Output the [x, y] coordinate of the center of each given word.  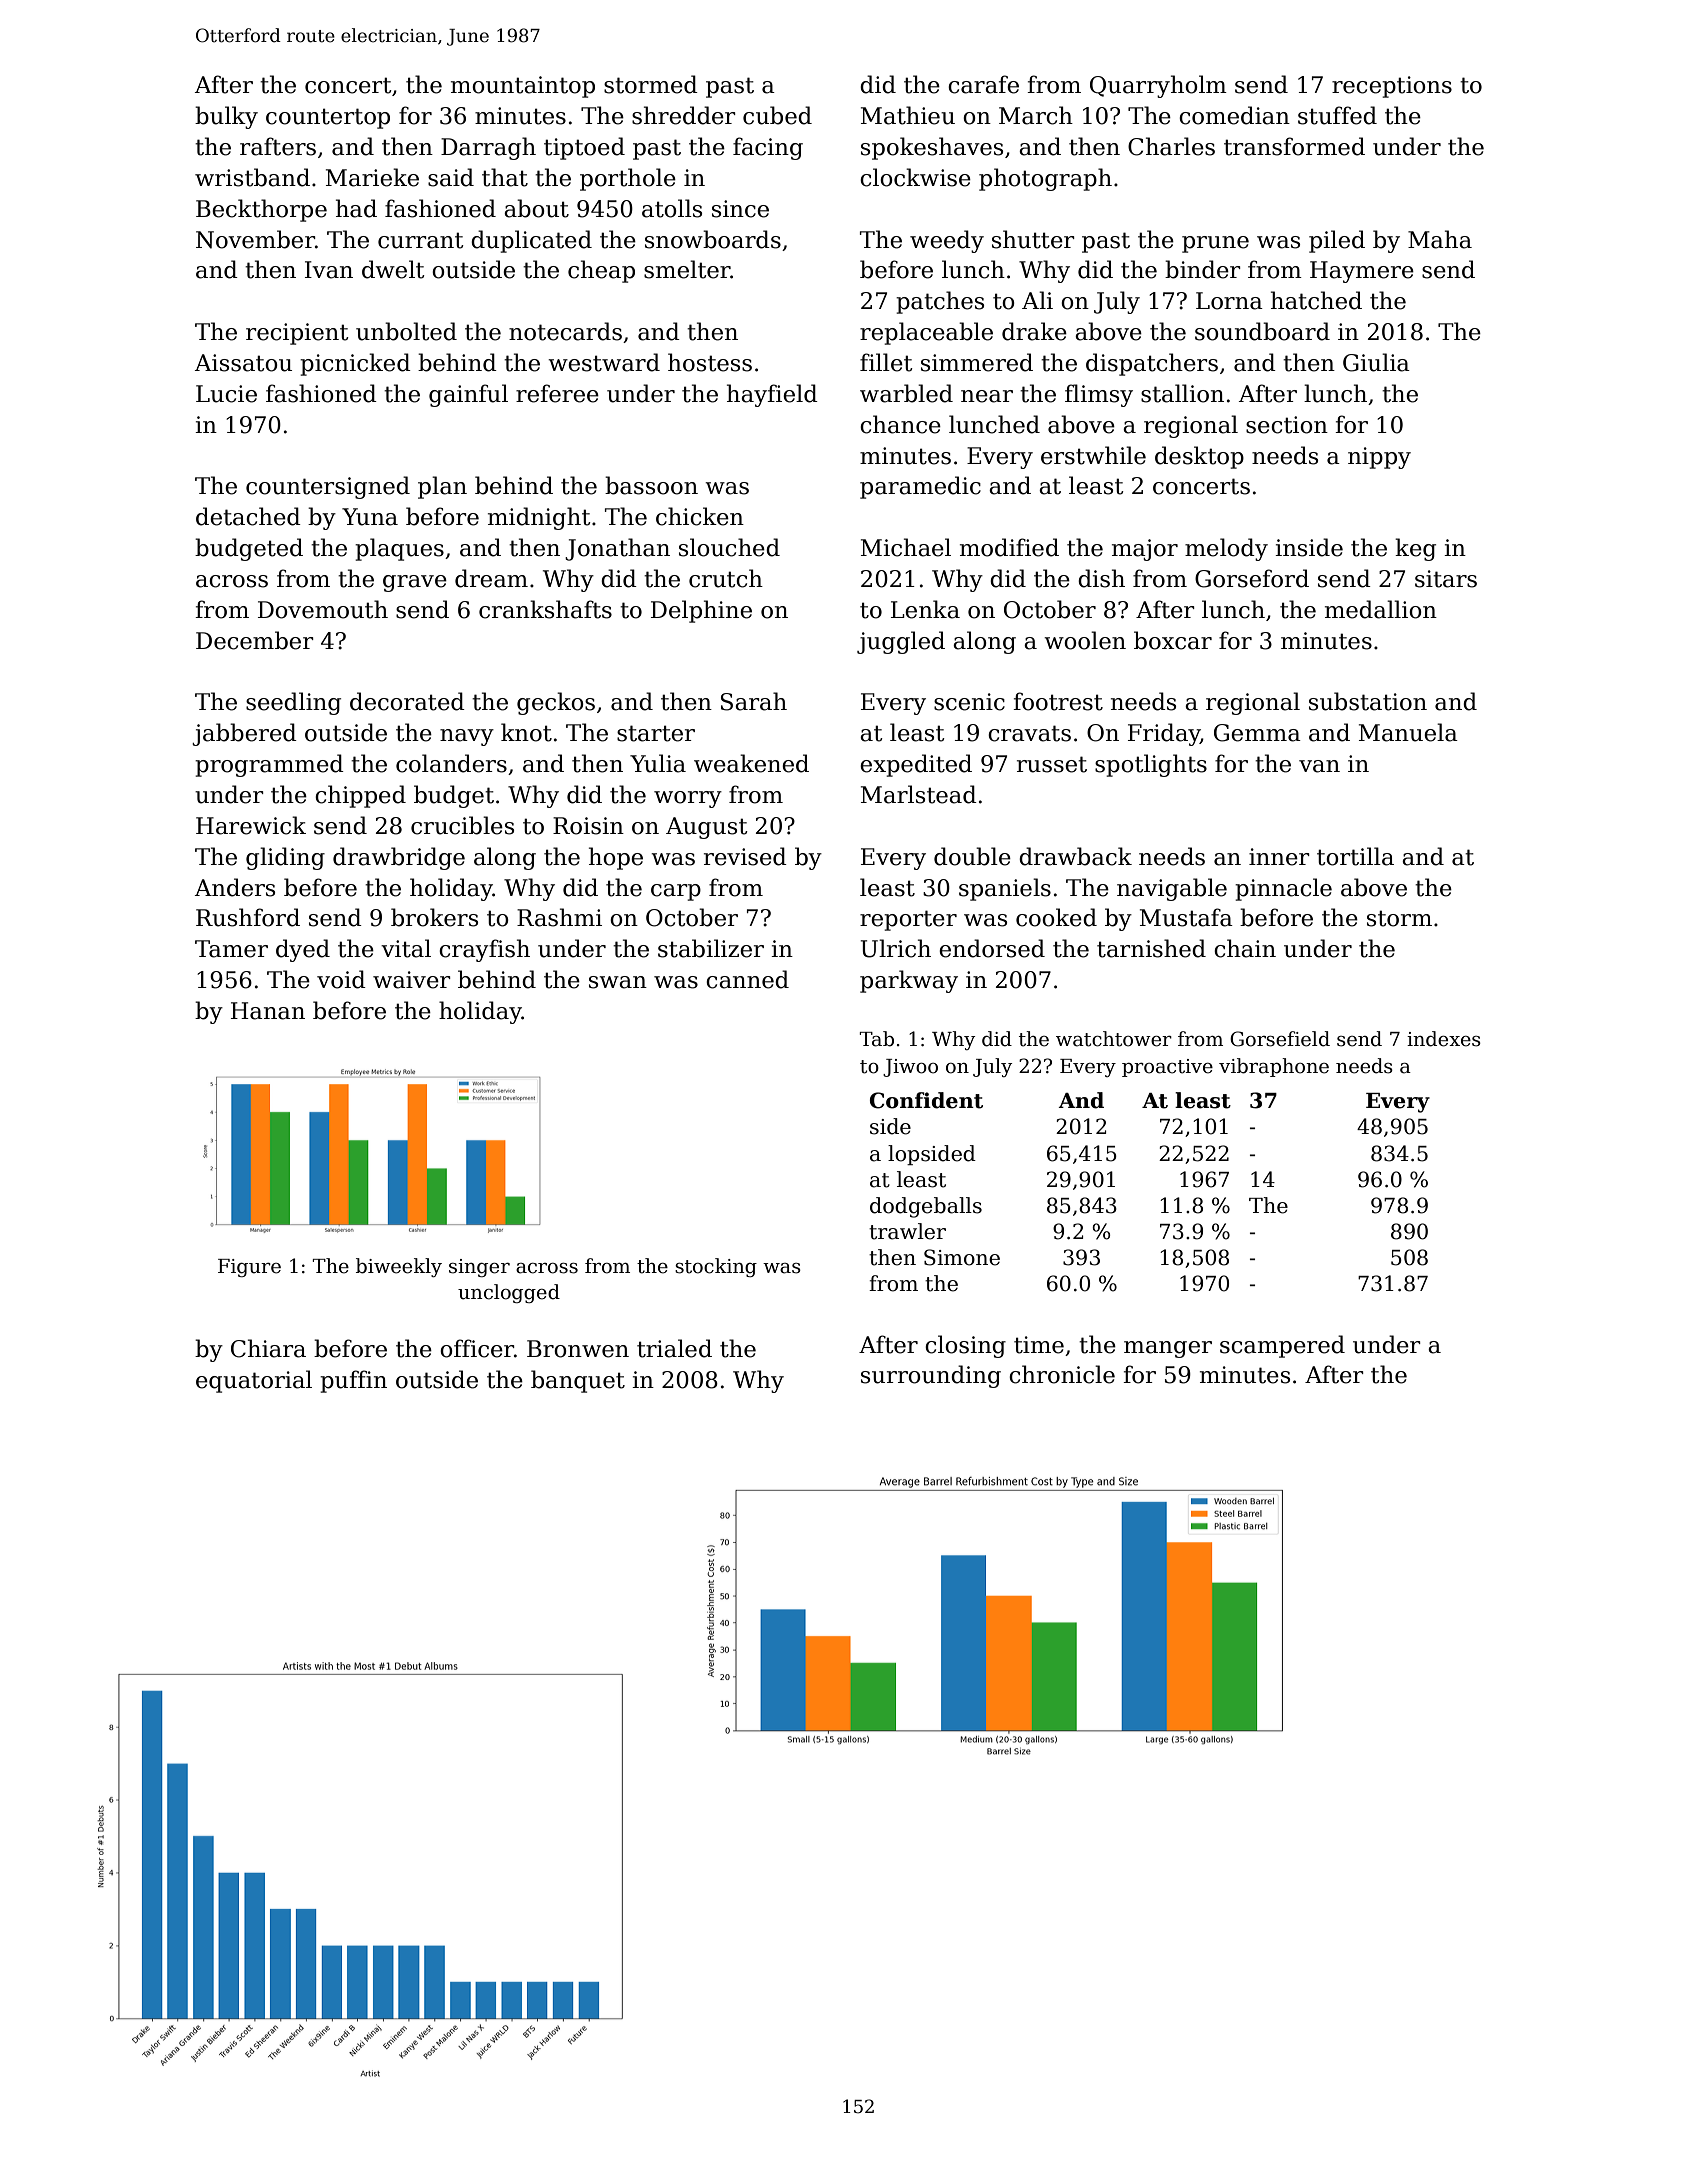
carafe [983, 84]
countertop [328, 118]
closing [965, 1346]
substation [1368, 701]
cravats [1029, 733]
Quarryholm [1158, 86]
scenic [969, 702]
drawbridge [399, 858]
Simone [962, 1257]
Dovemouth [323, 609]
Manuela [1408, 732]
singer [479, 1268]
